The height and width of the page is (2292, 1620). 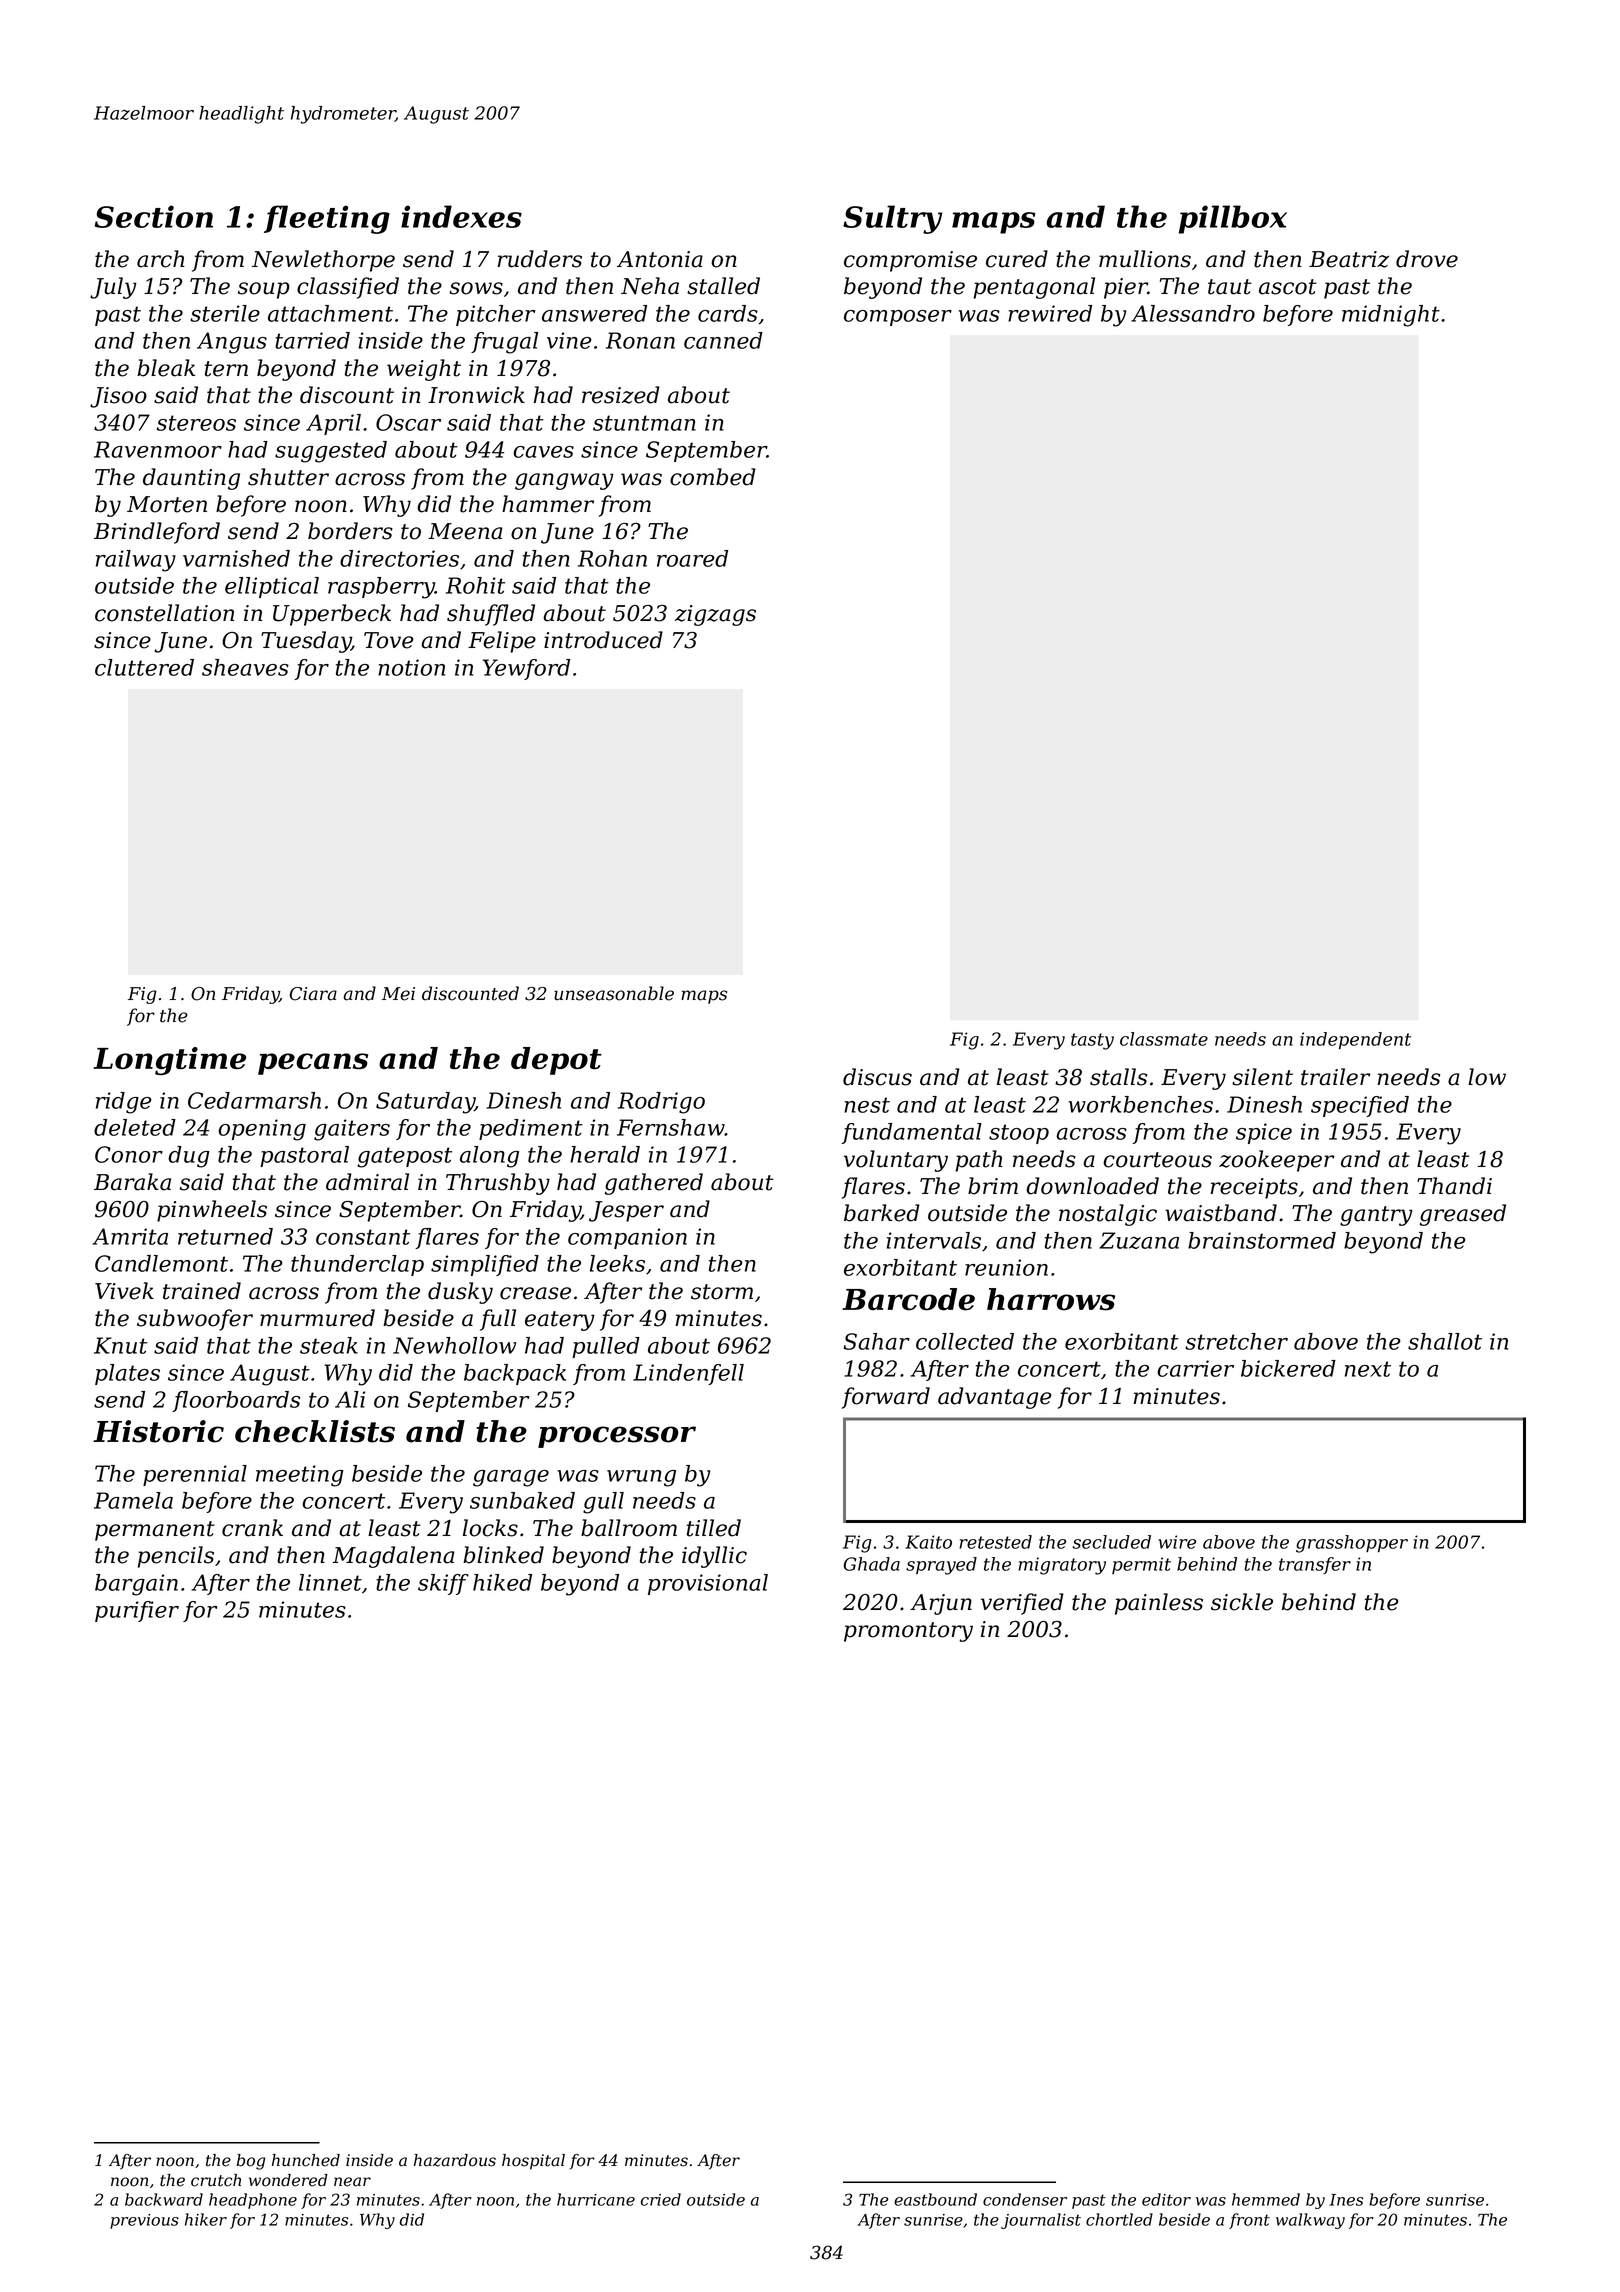 I want to click on independent, so click(x=1355, y=1040).
